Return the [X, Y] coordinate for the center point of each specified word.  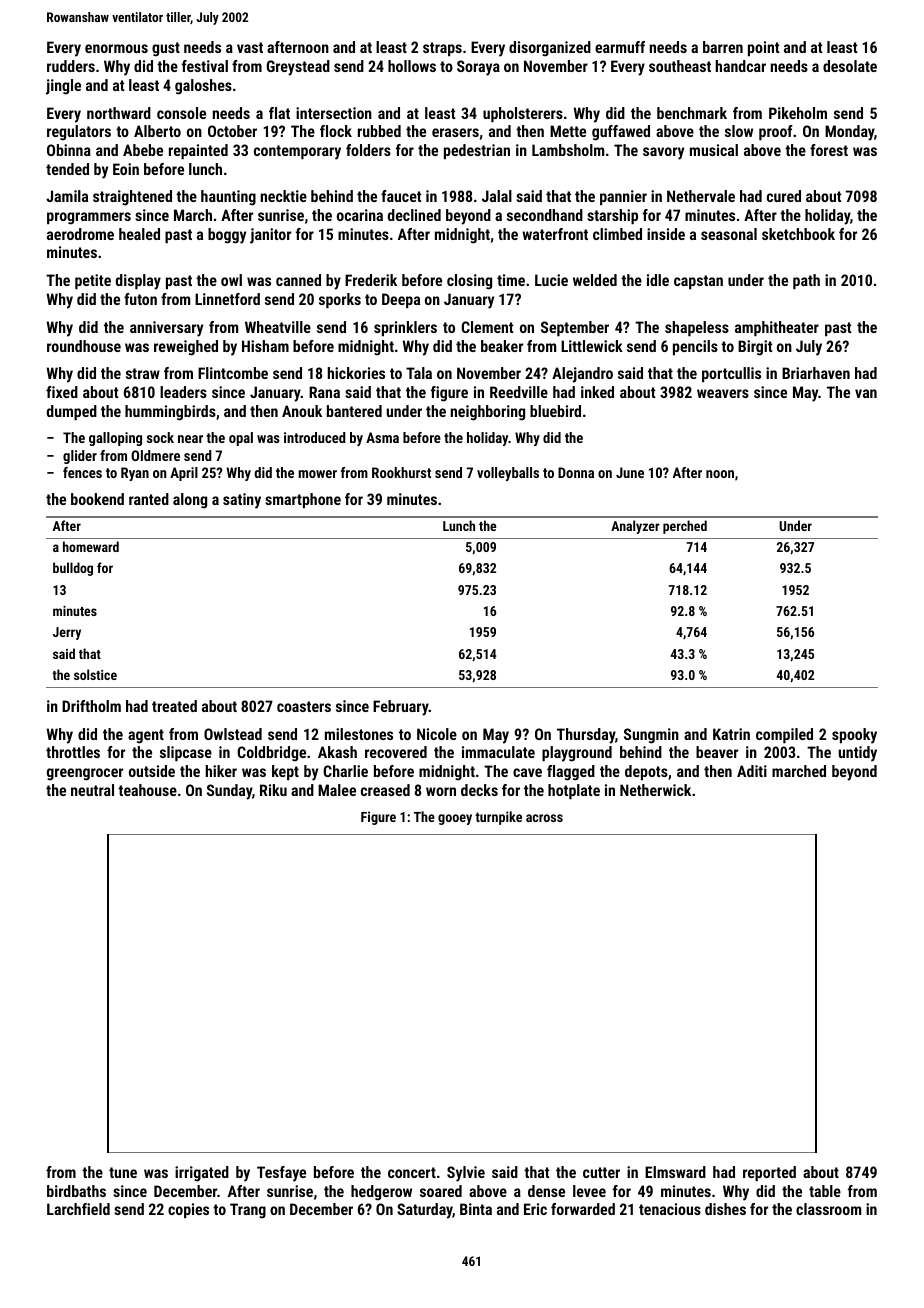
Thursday [586, 736]
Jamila [67, 196]
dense [546, 1191]
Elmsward [675, 1172]
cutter [601, 1172]
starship [612, 216]
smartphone [303, 500]
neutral [92, 790]
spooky [854, 736]
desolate [850, 66]
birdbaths [76, 1191]
